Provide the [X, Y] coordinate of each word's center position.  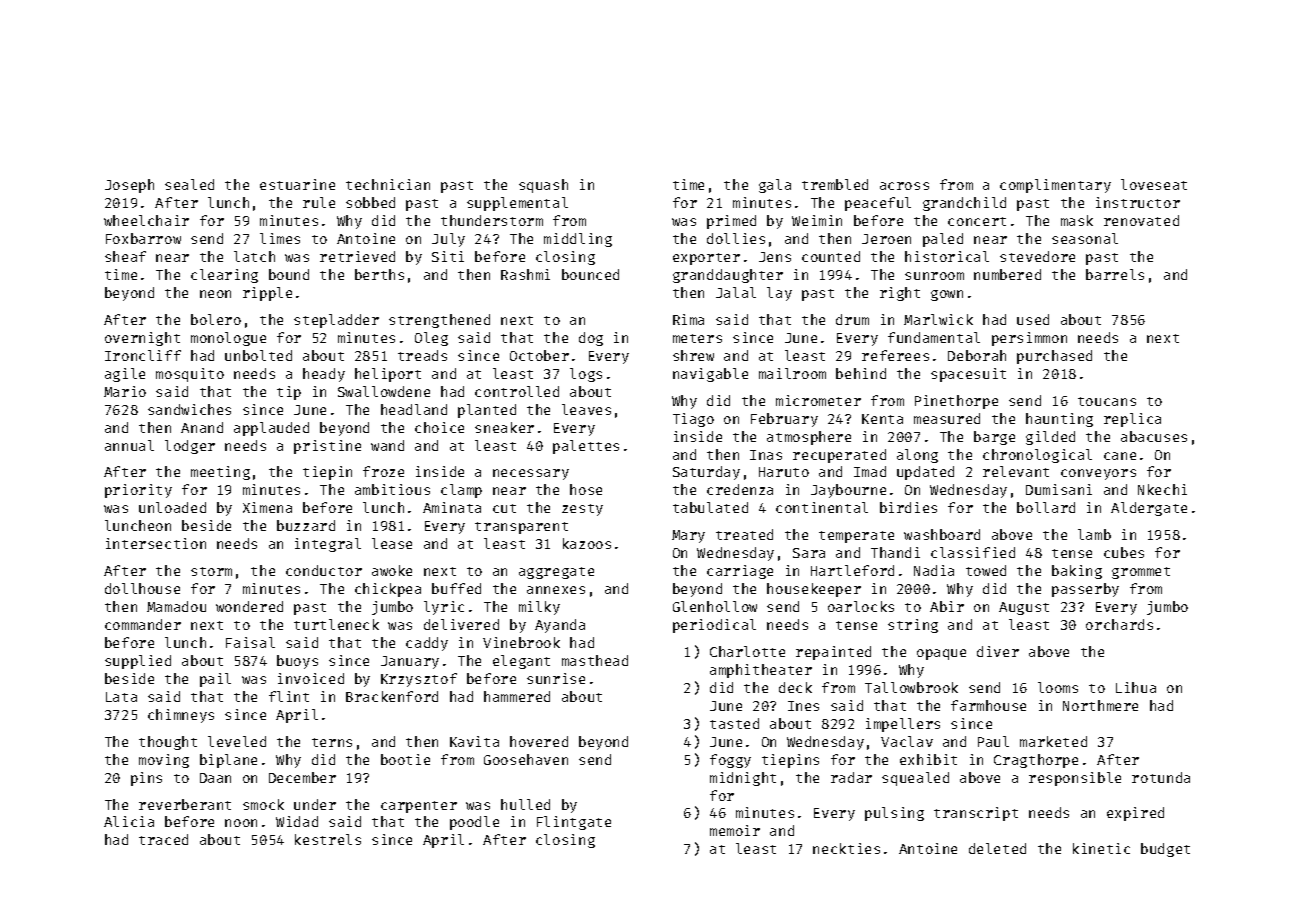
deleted [997, 848]
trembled [835, 184]
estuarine [297, 184]
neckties [846, 848]
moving [164, 761]
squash [543, 186]
